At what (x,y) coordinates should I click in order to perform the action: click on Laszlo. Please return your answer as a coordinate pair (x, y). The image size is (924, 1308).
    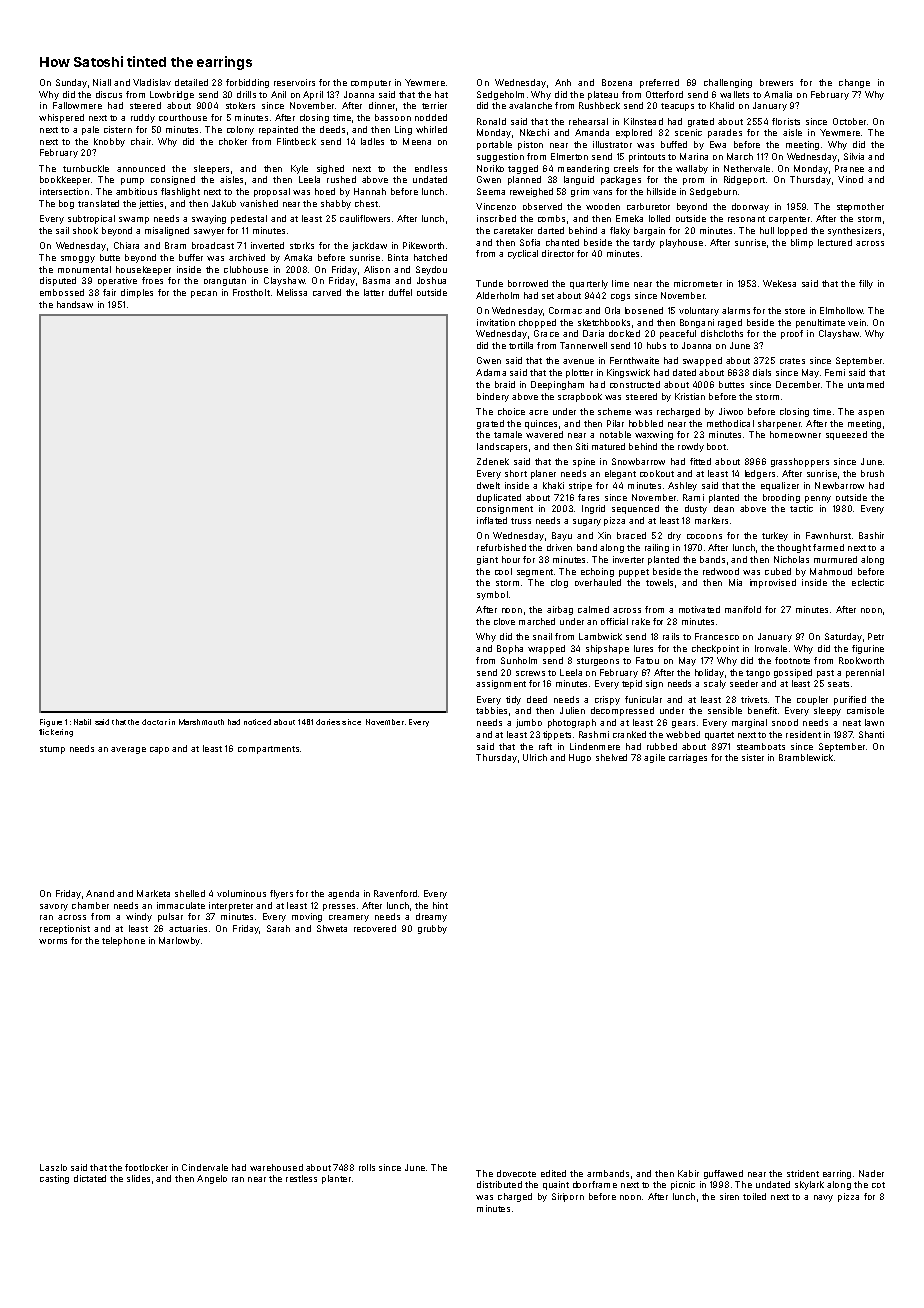
    Looking at the image, I should click on (53, 1167).
